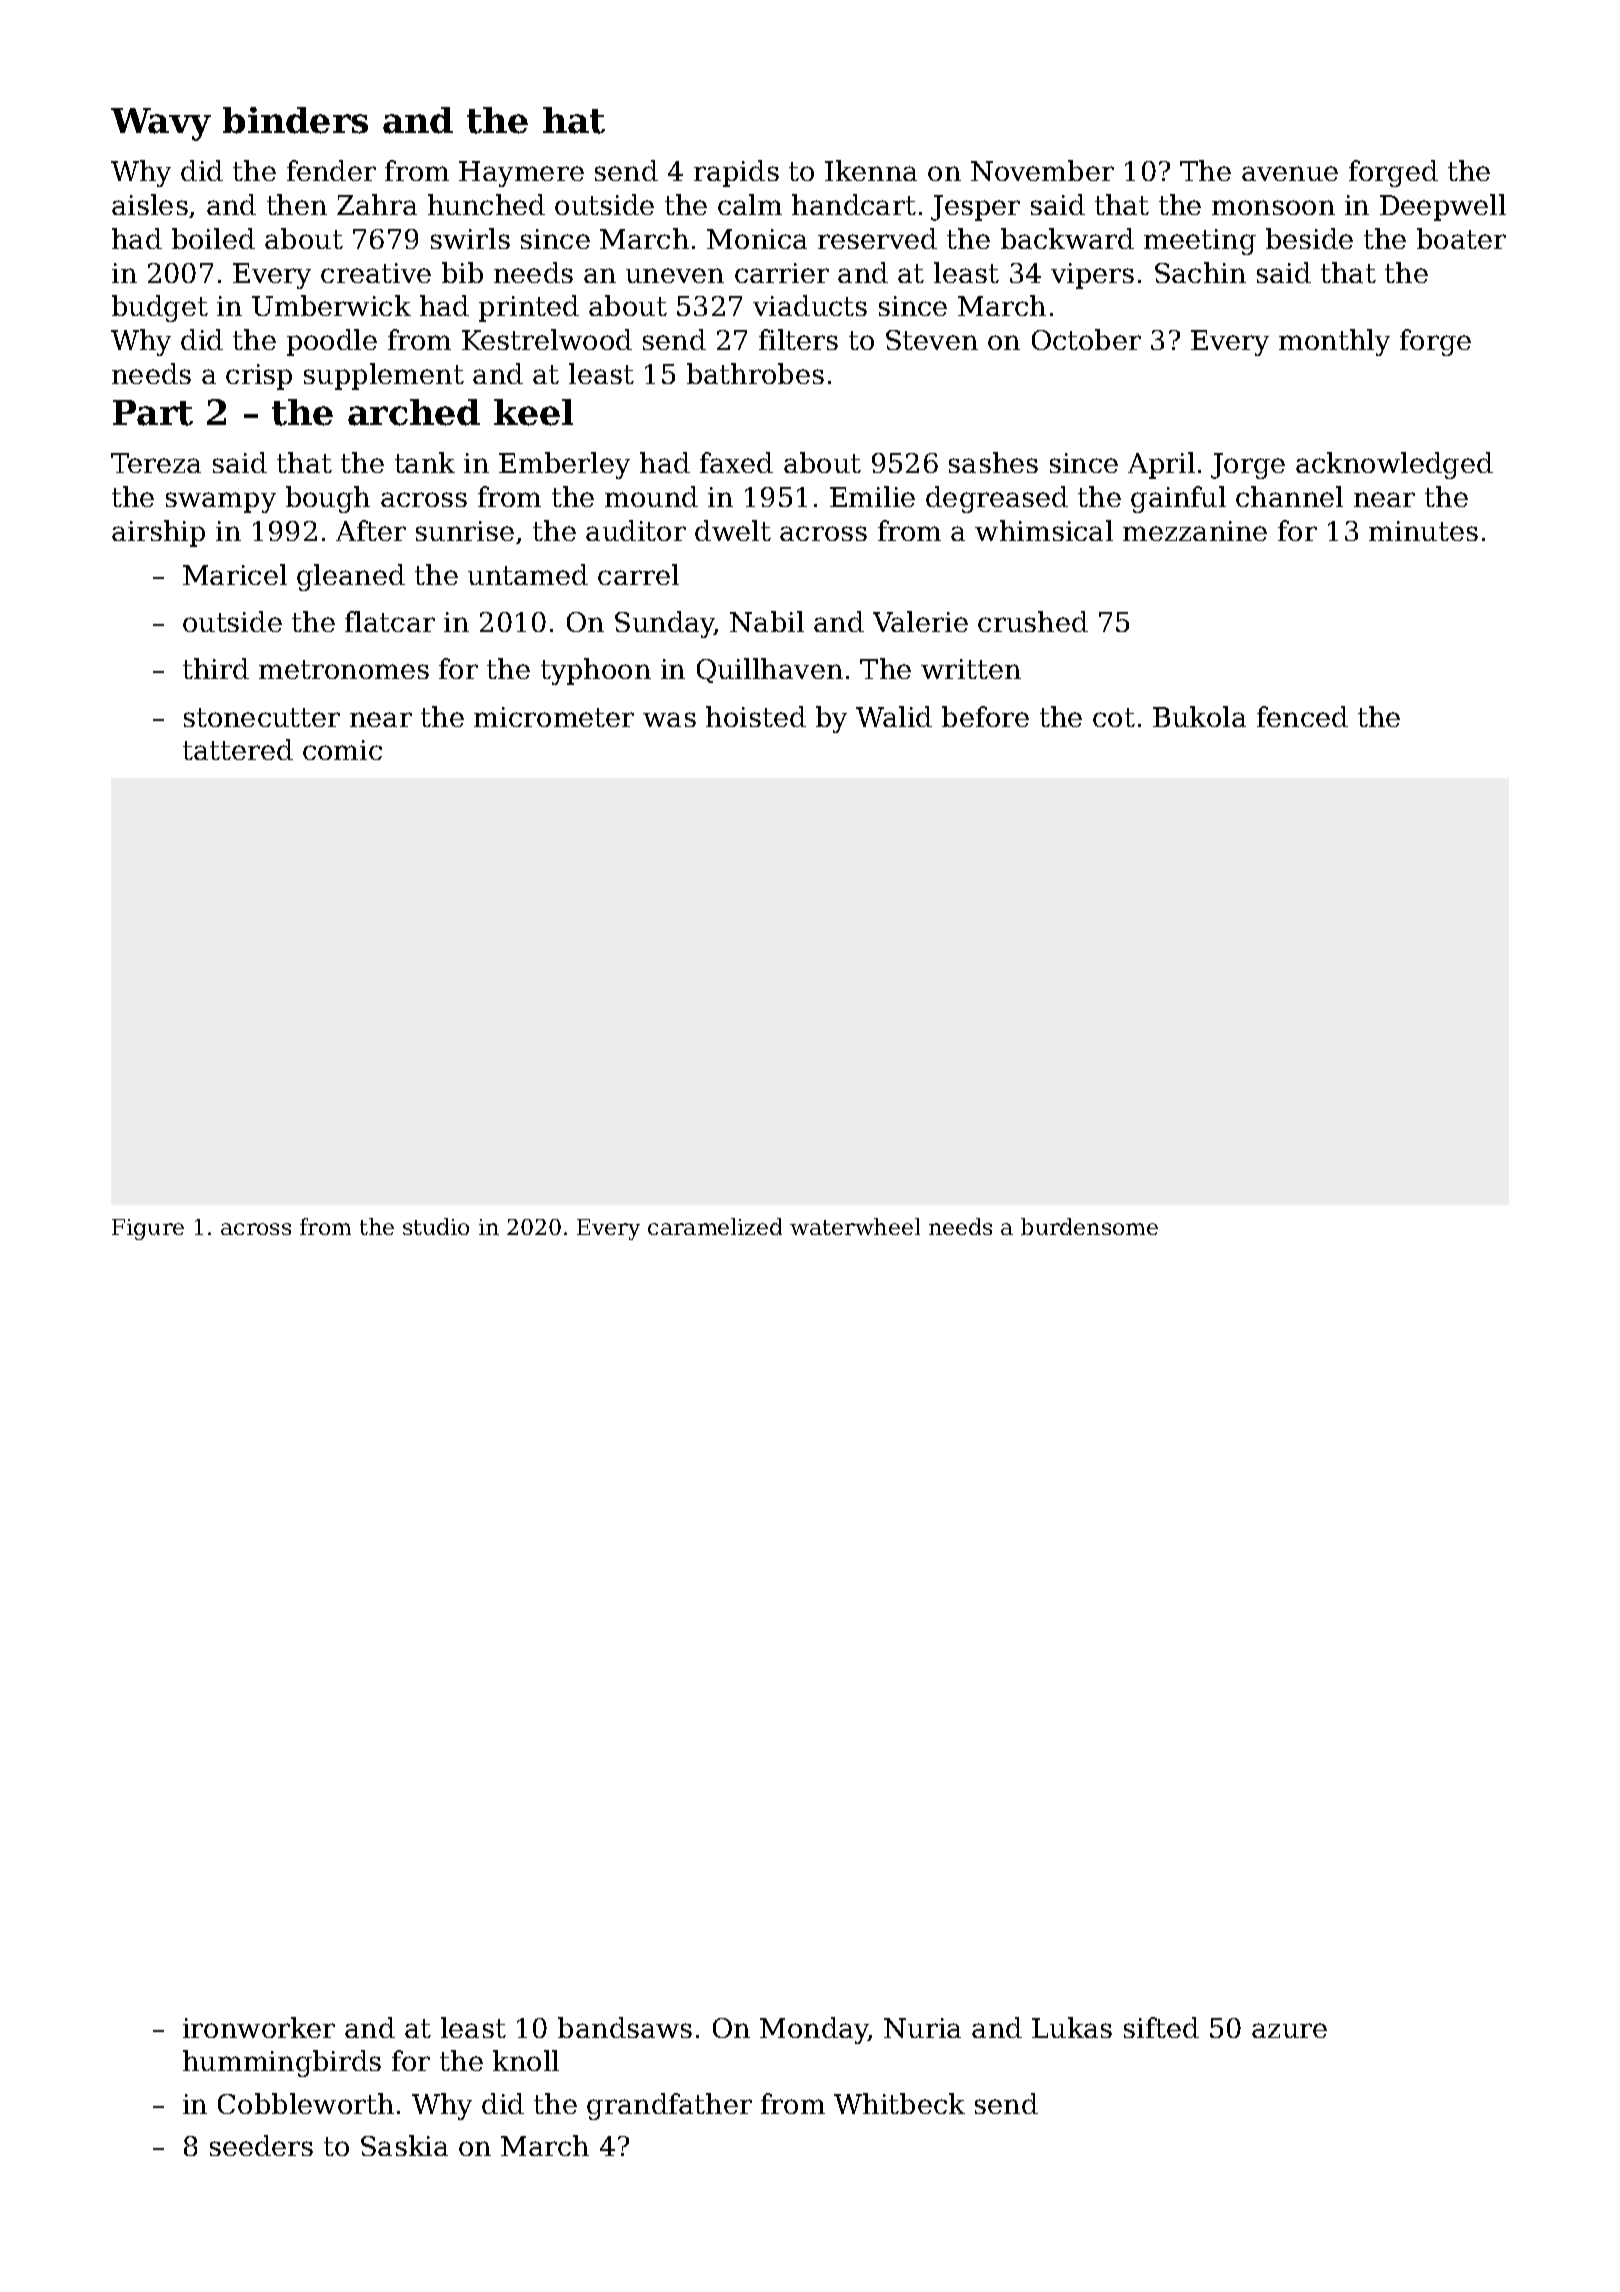 Image resolution: width=1620 pixels, height=2292 pixels. What do you see at coordinates (238, 749) in the image?
I see `tattered` at bounding box center [238, 749].
